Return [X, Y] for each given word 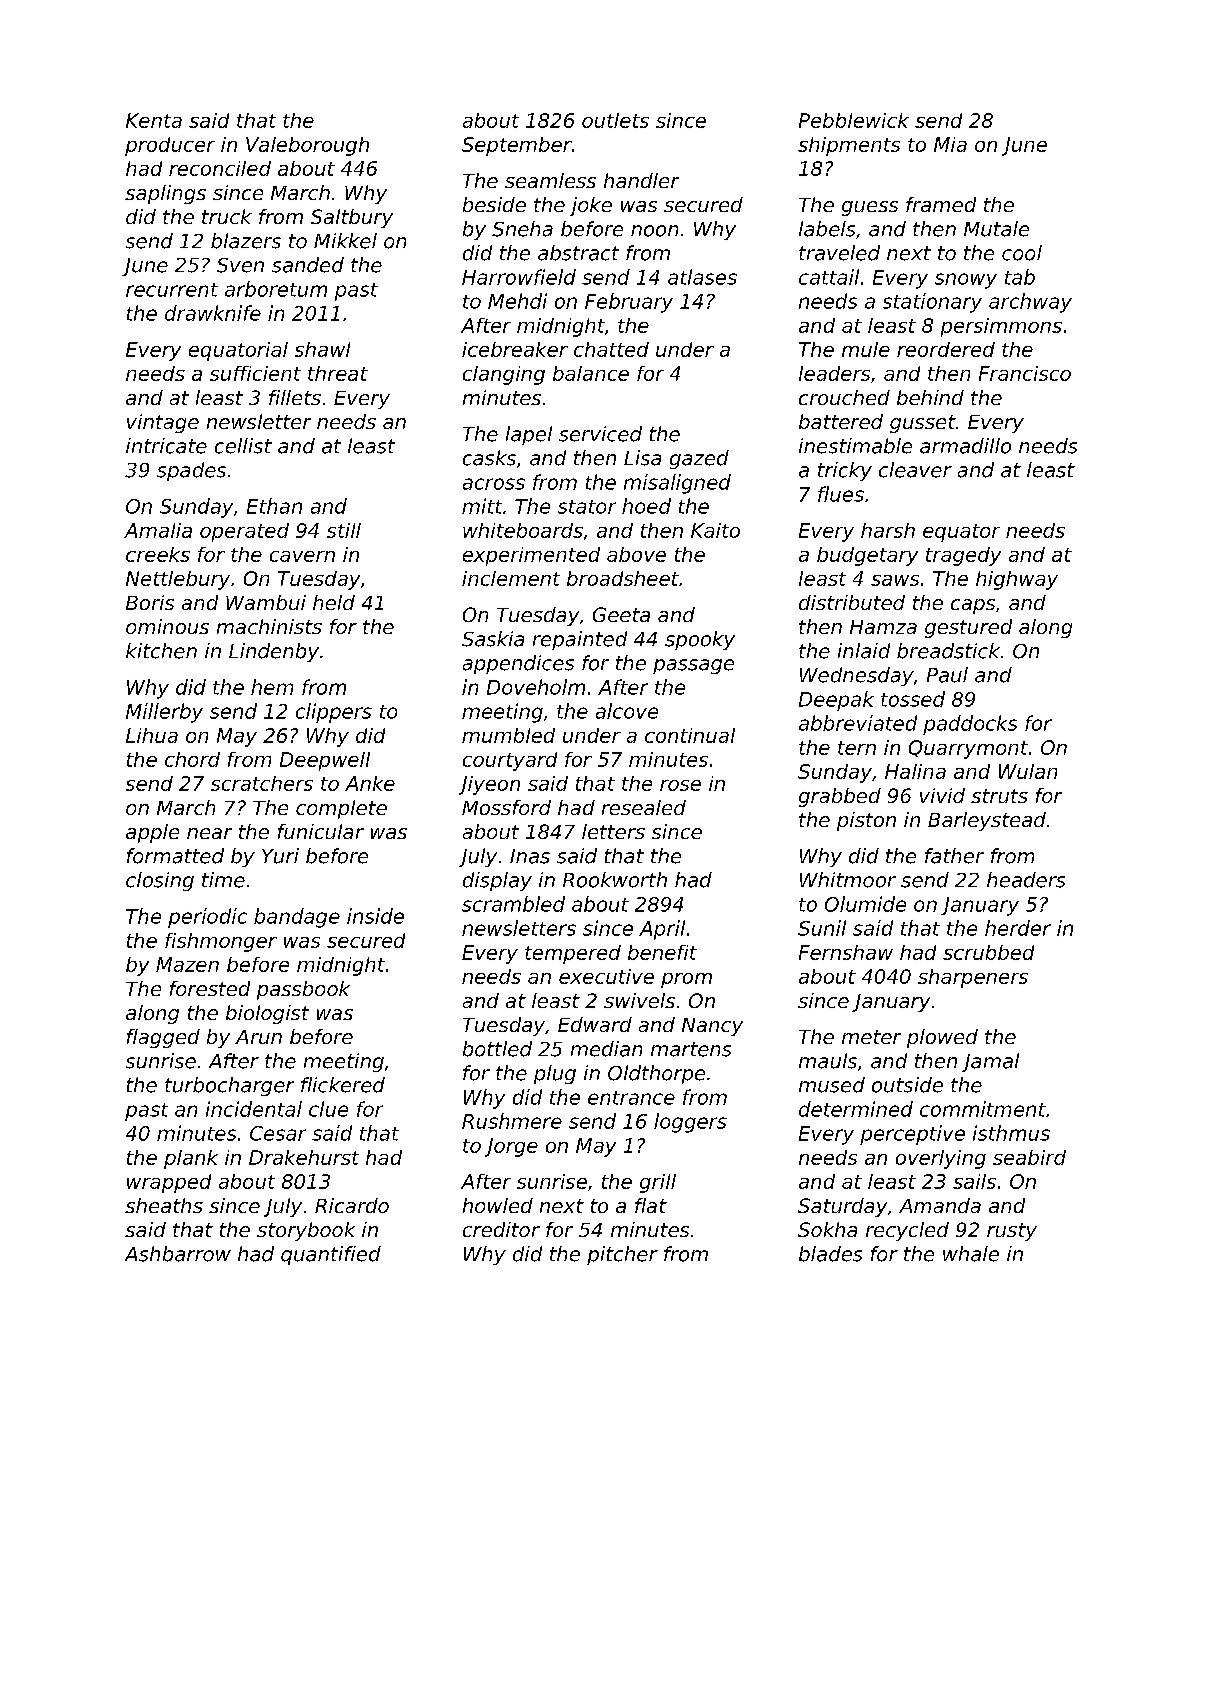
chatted [611, 349]
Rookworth [615, 880]
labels [827, 229]
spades [191, 471]
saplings [165, 194]
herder [1018, 928]
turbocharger [229, 1086]
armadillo [965, 446]
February [629, 303]
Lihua [152, 735]
